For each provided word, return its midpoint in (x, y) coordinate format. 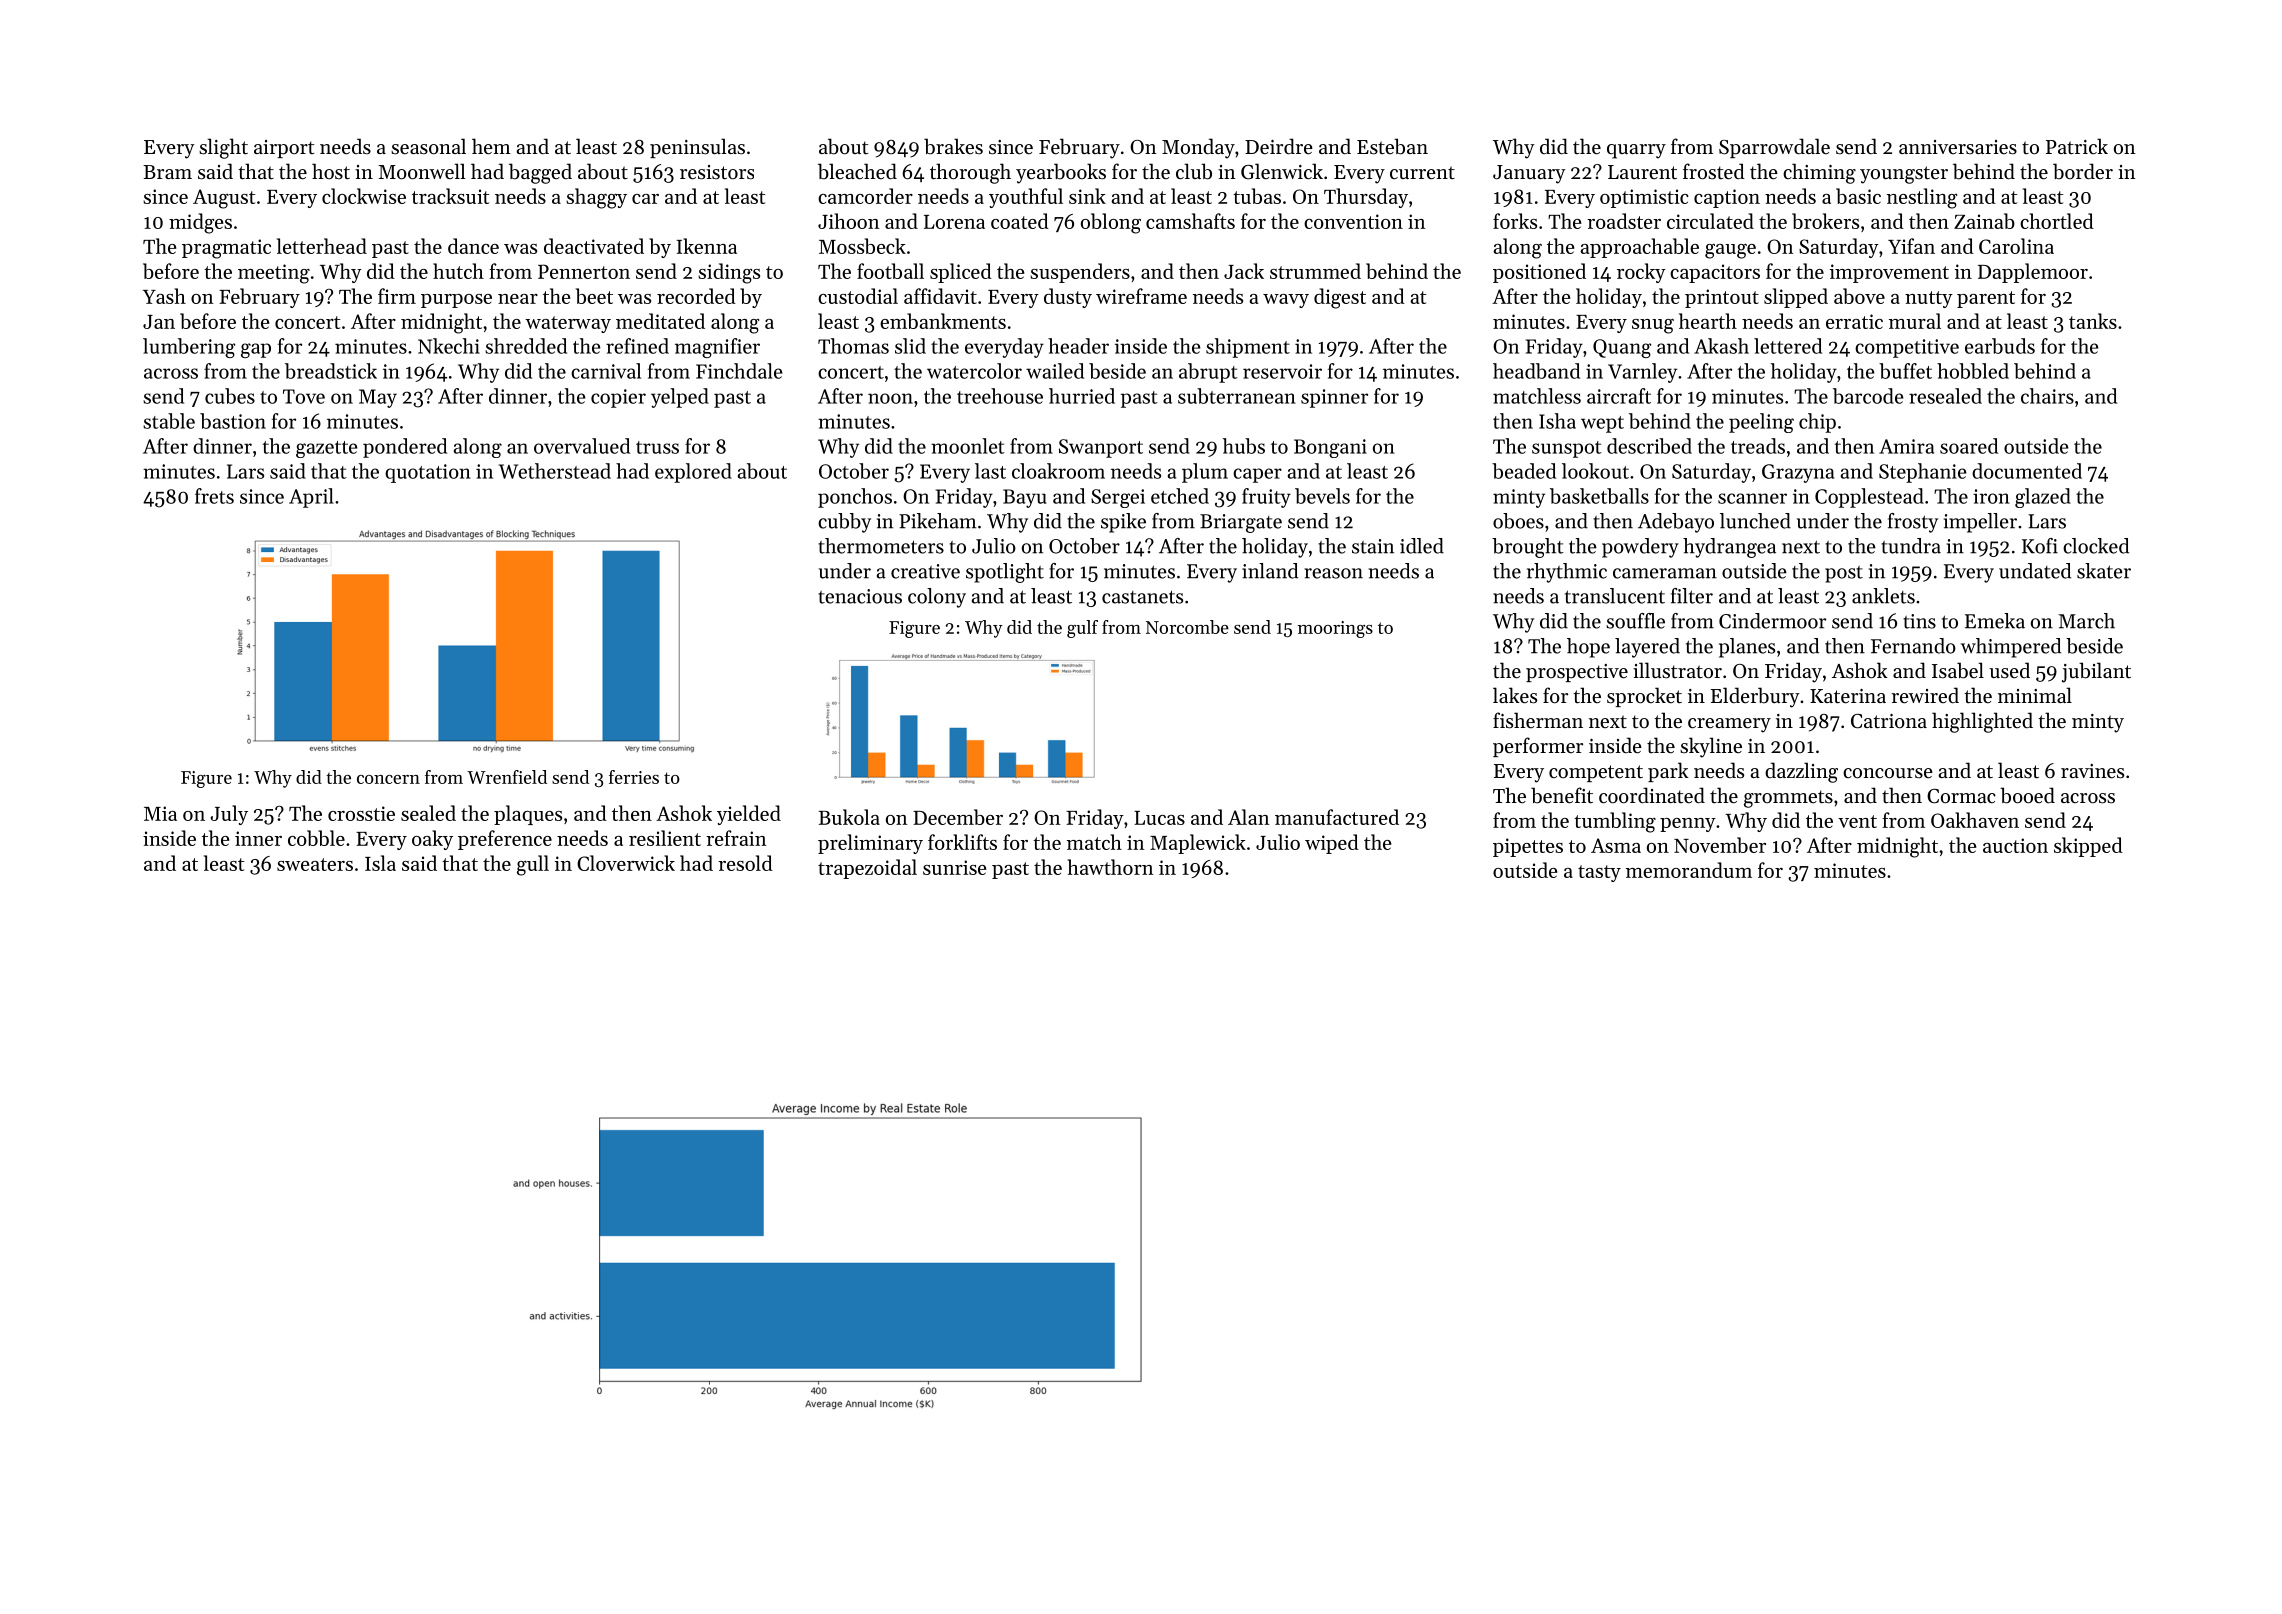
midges (200, 223)
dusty (1068, 298)
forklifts (962, 842)
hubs (1244, 446)
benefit (1562, 795)
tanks (2093, 321)
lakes (1515, 695)
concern (388, 779)
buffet (1905, 371)
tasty (1599, 873)
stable (169, 421)
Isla (380, 863)
